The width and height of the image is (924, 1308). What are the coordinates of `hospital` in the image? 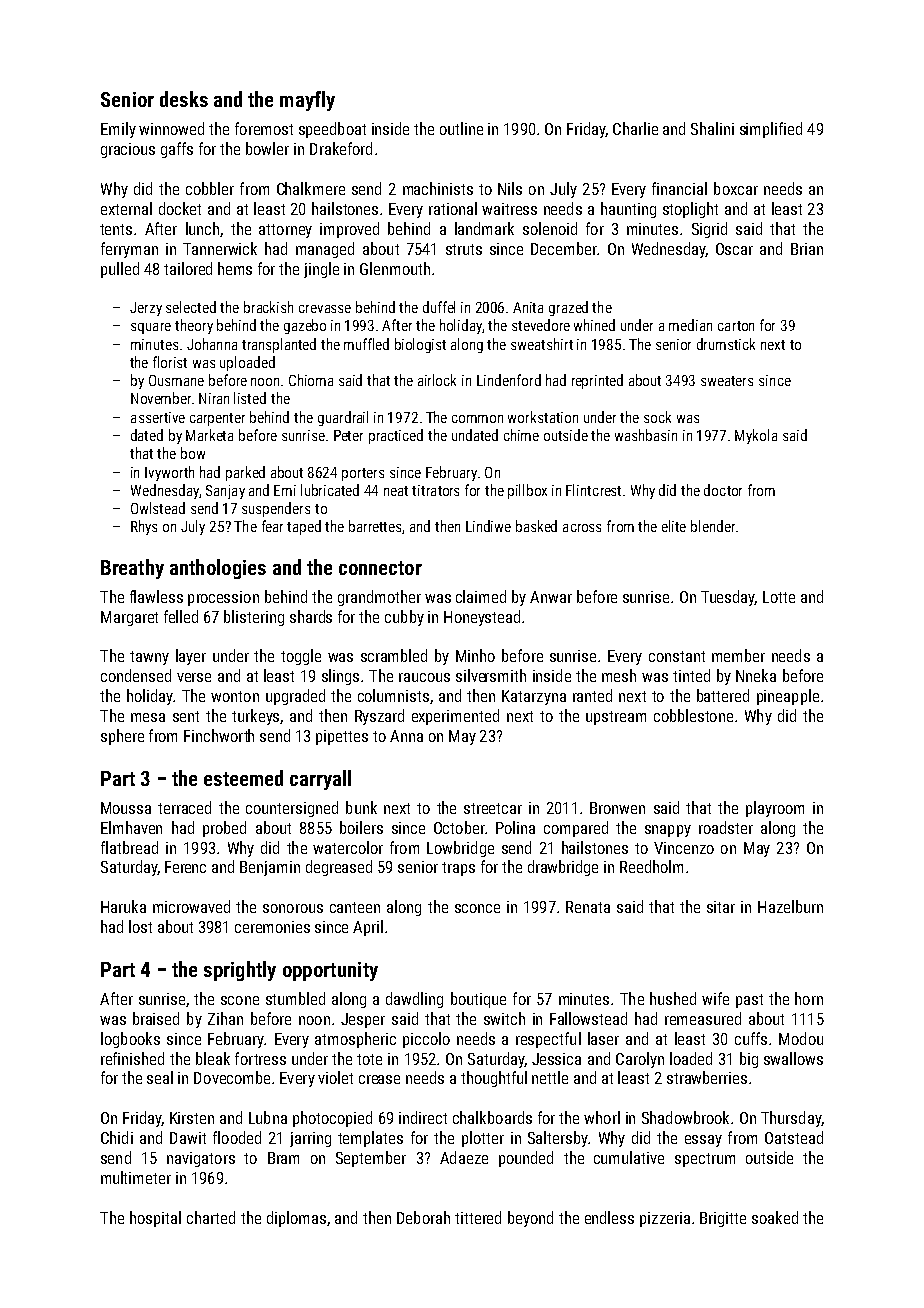 It's located at (155, 1219).
